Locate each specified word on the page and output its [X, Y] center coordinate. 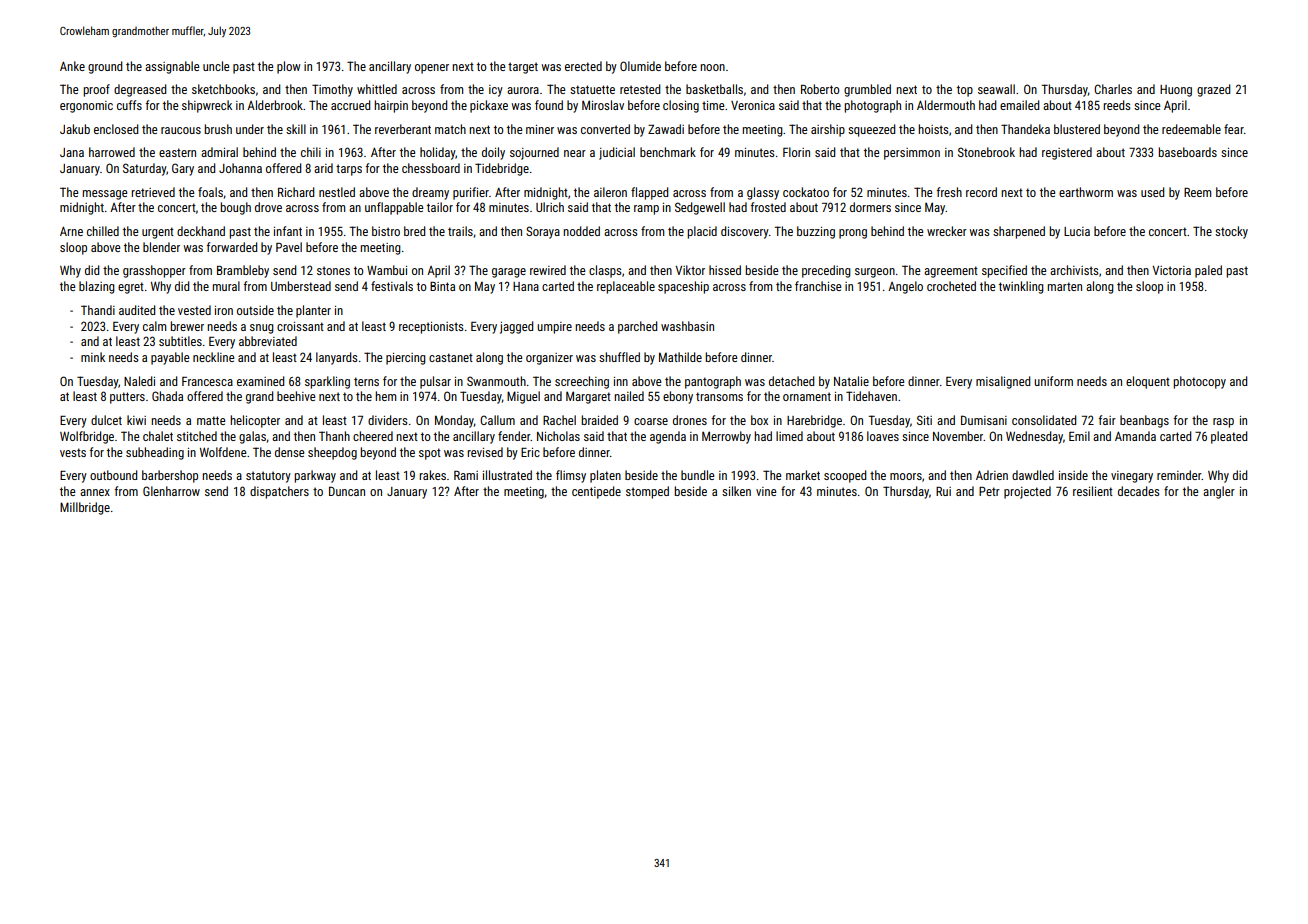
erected [583, 66]
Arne [71, 231]
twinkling [1021, 287]
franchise [818, 286]
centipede [596, 492]
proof [96, 90]
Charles [1113, 89]
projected [1027, 492]
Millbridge [85, 508]
